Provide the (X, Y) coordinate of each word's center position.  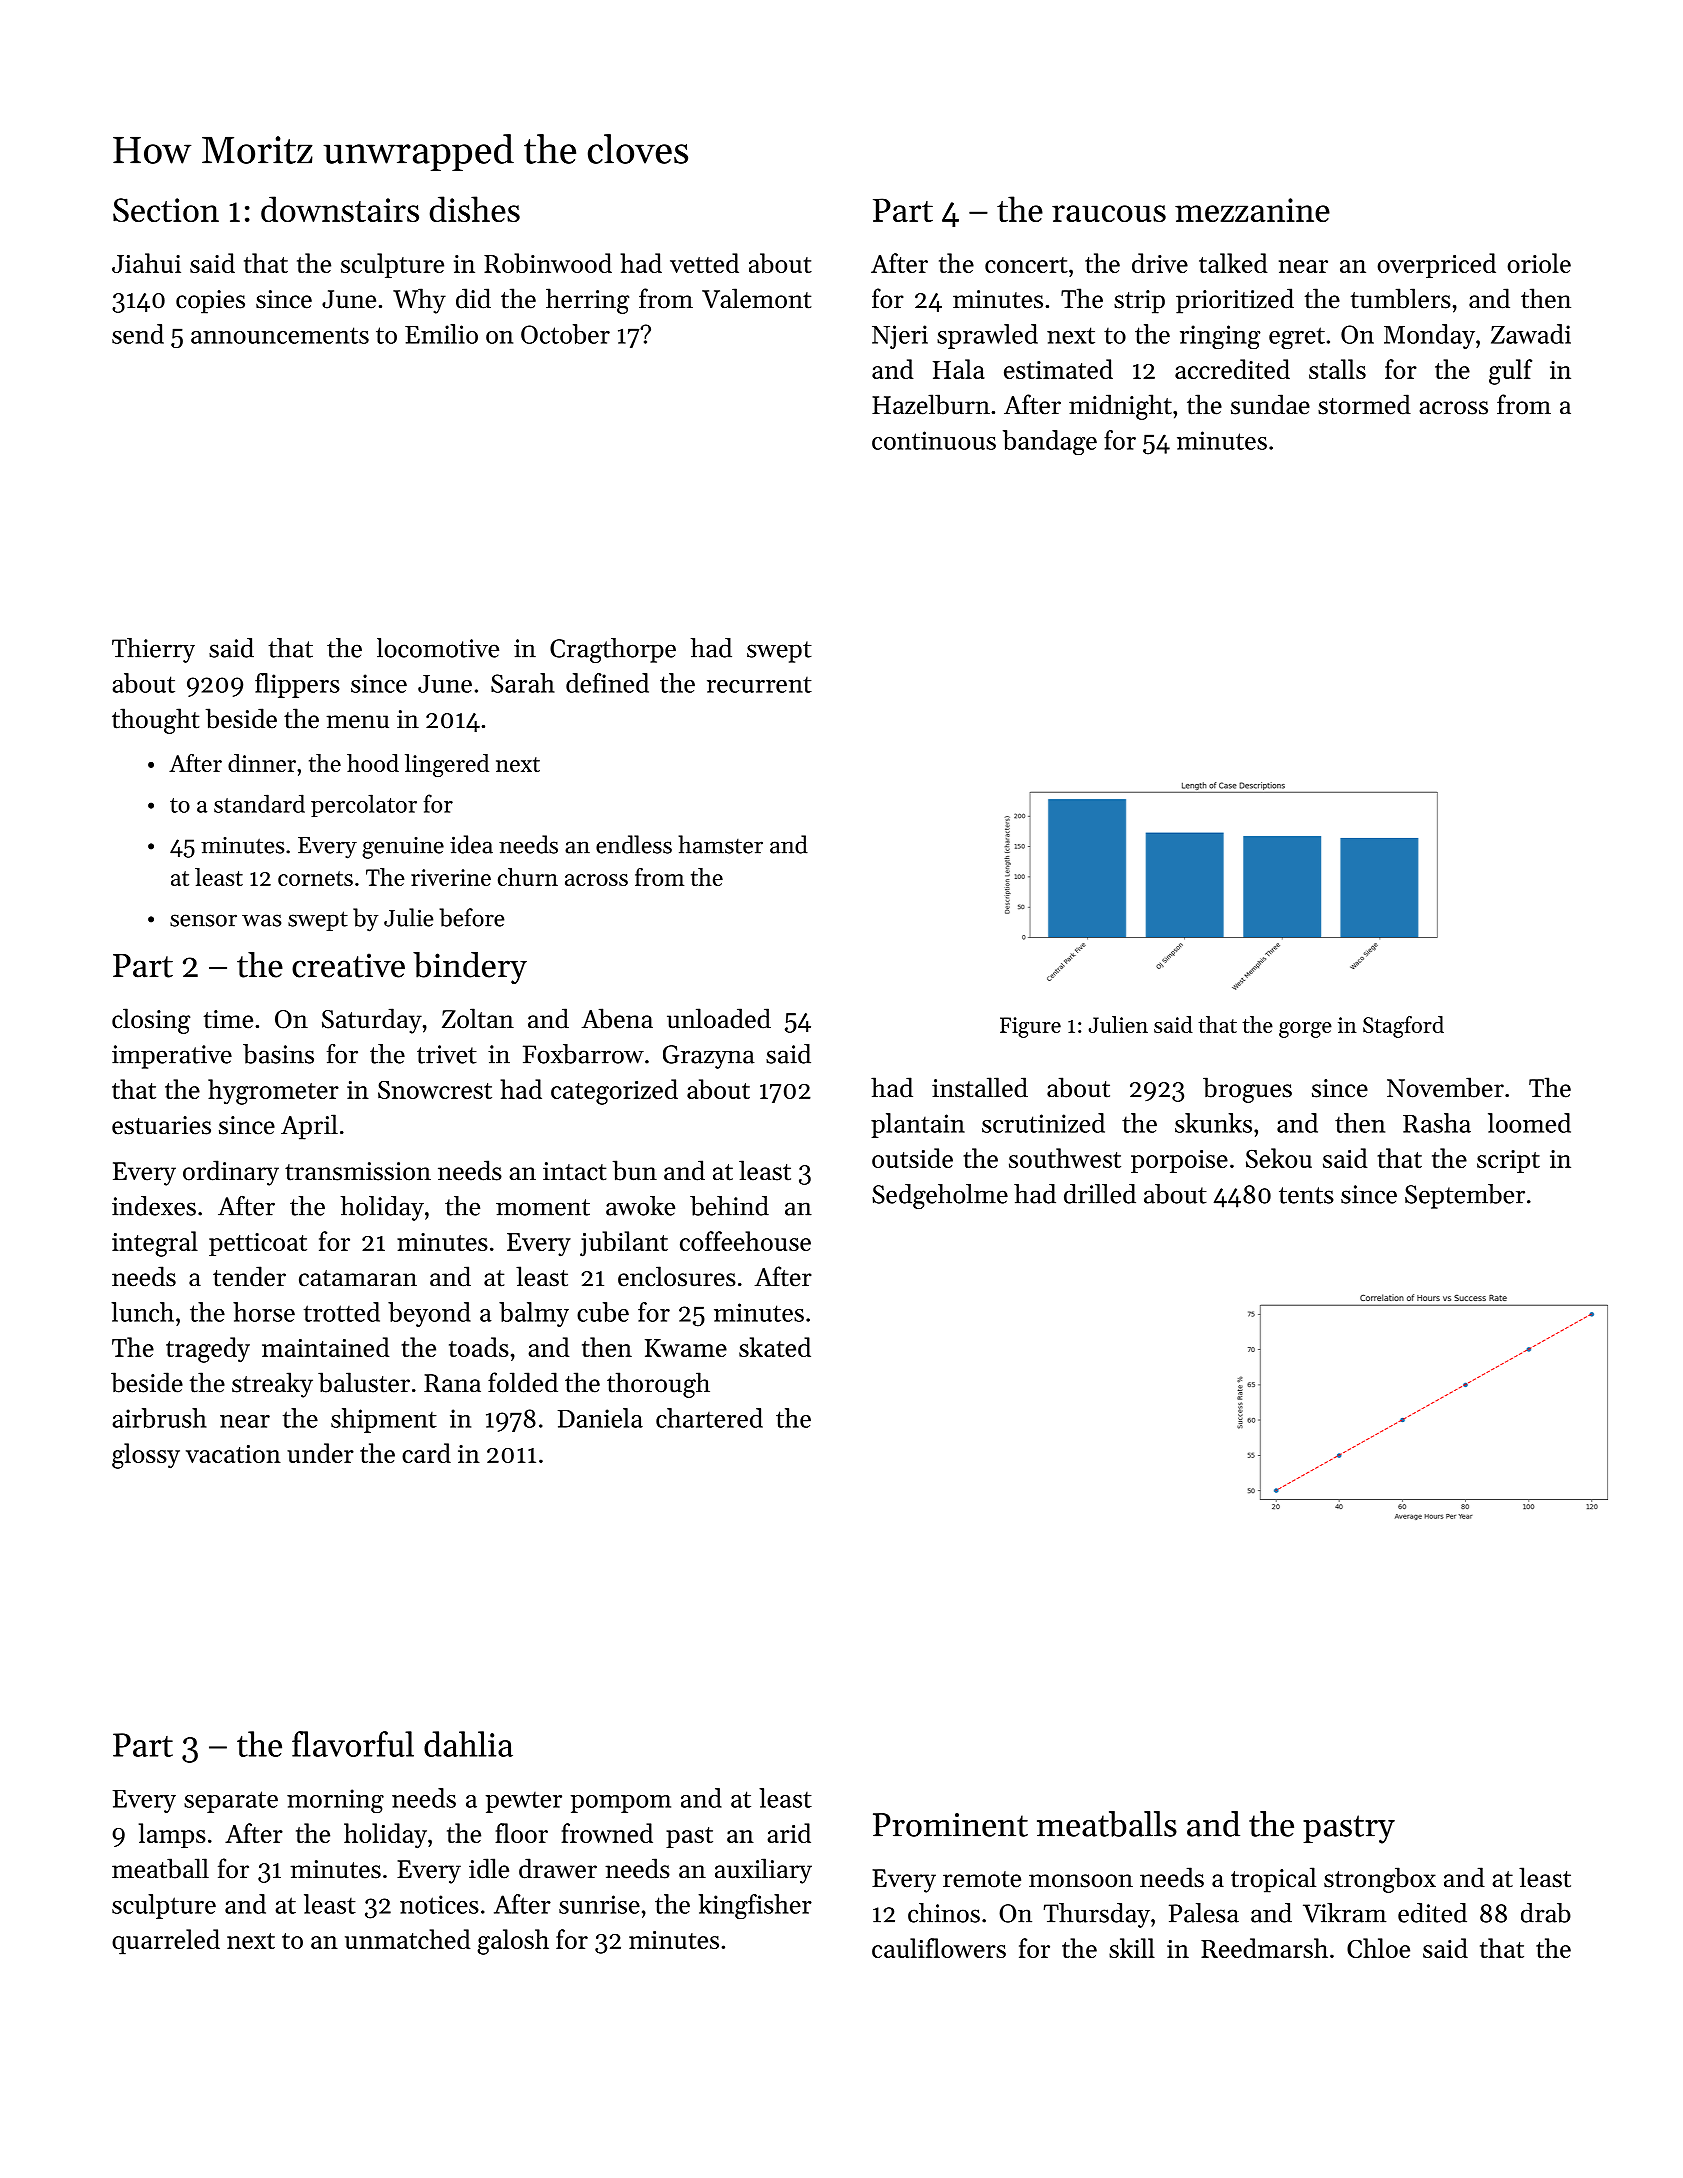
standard (259, 803)
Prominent (950, 1825)
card (426, 1453)
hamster (720, 844)
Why (419, 301)
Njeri (900, 337)
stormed (1364, 404)
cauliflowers (939, 1948)
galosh (513, 1942)
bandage (1050, 442)
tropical (1273, 1880)
